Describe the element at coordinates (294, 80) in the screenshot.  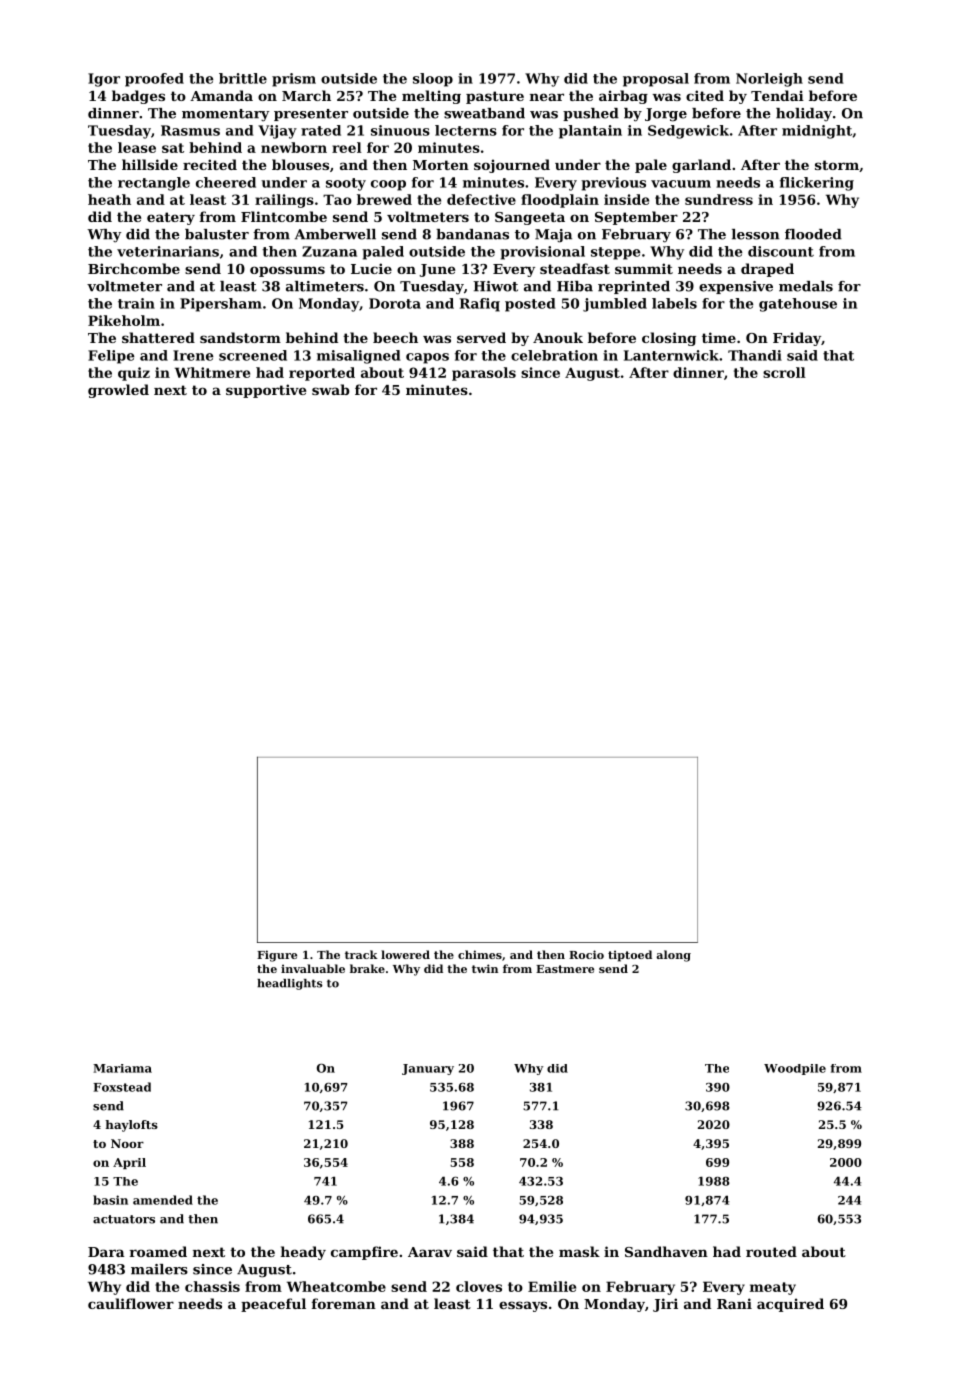
I see `prism` at that location.
